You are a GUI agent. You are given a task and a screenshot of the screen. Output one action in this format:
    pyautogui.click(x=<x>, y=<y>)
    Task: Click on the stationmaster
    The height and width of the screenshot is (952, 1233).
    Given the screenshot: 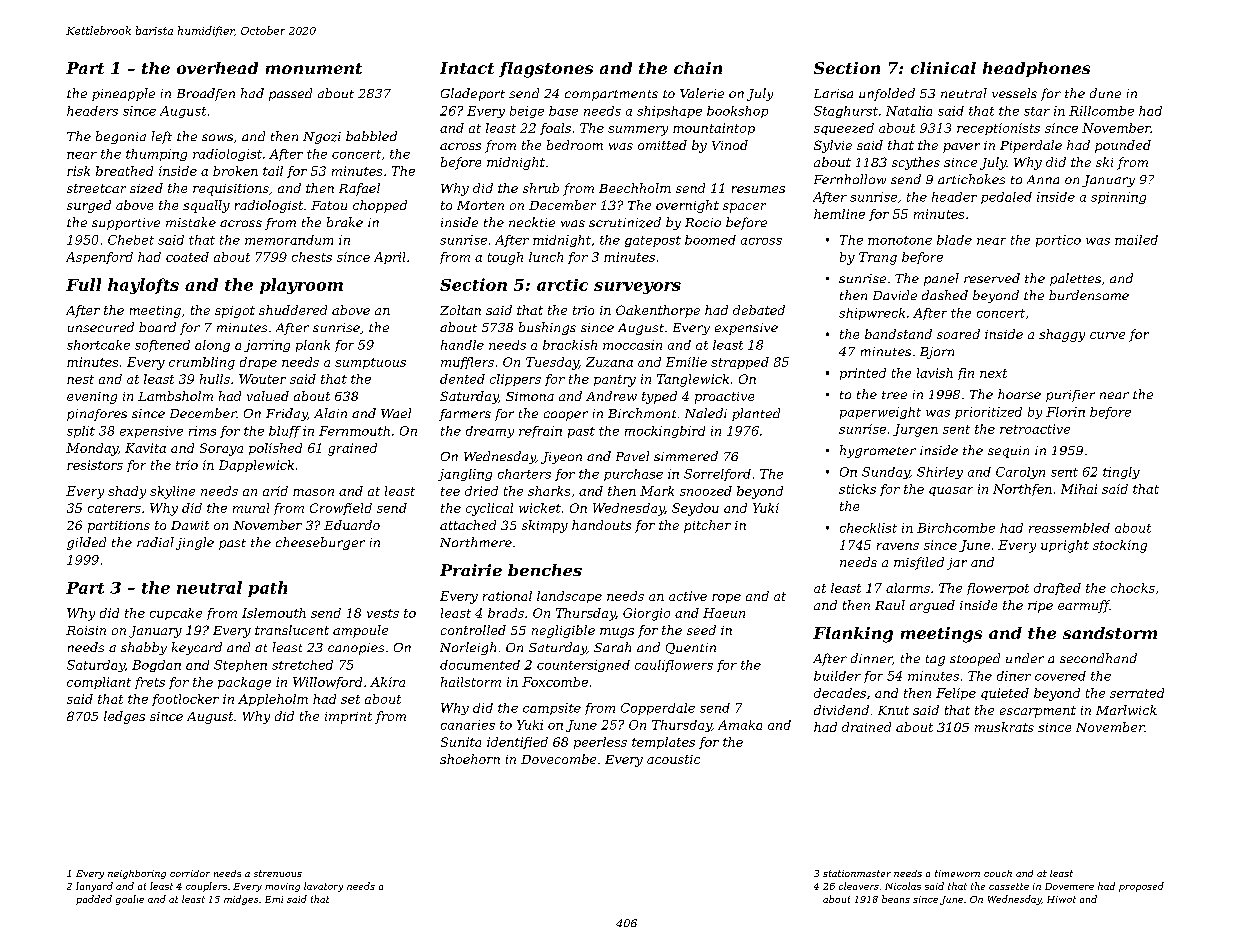 What is the action you would take?
    pyautogui.click(x=857, y=873)
